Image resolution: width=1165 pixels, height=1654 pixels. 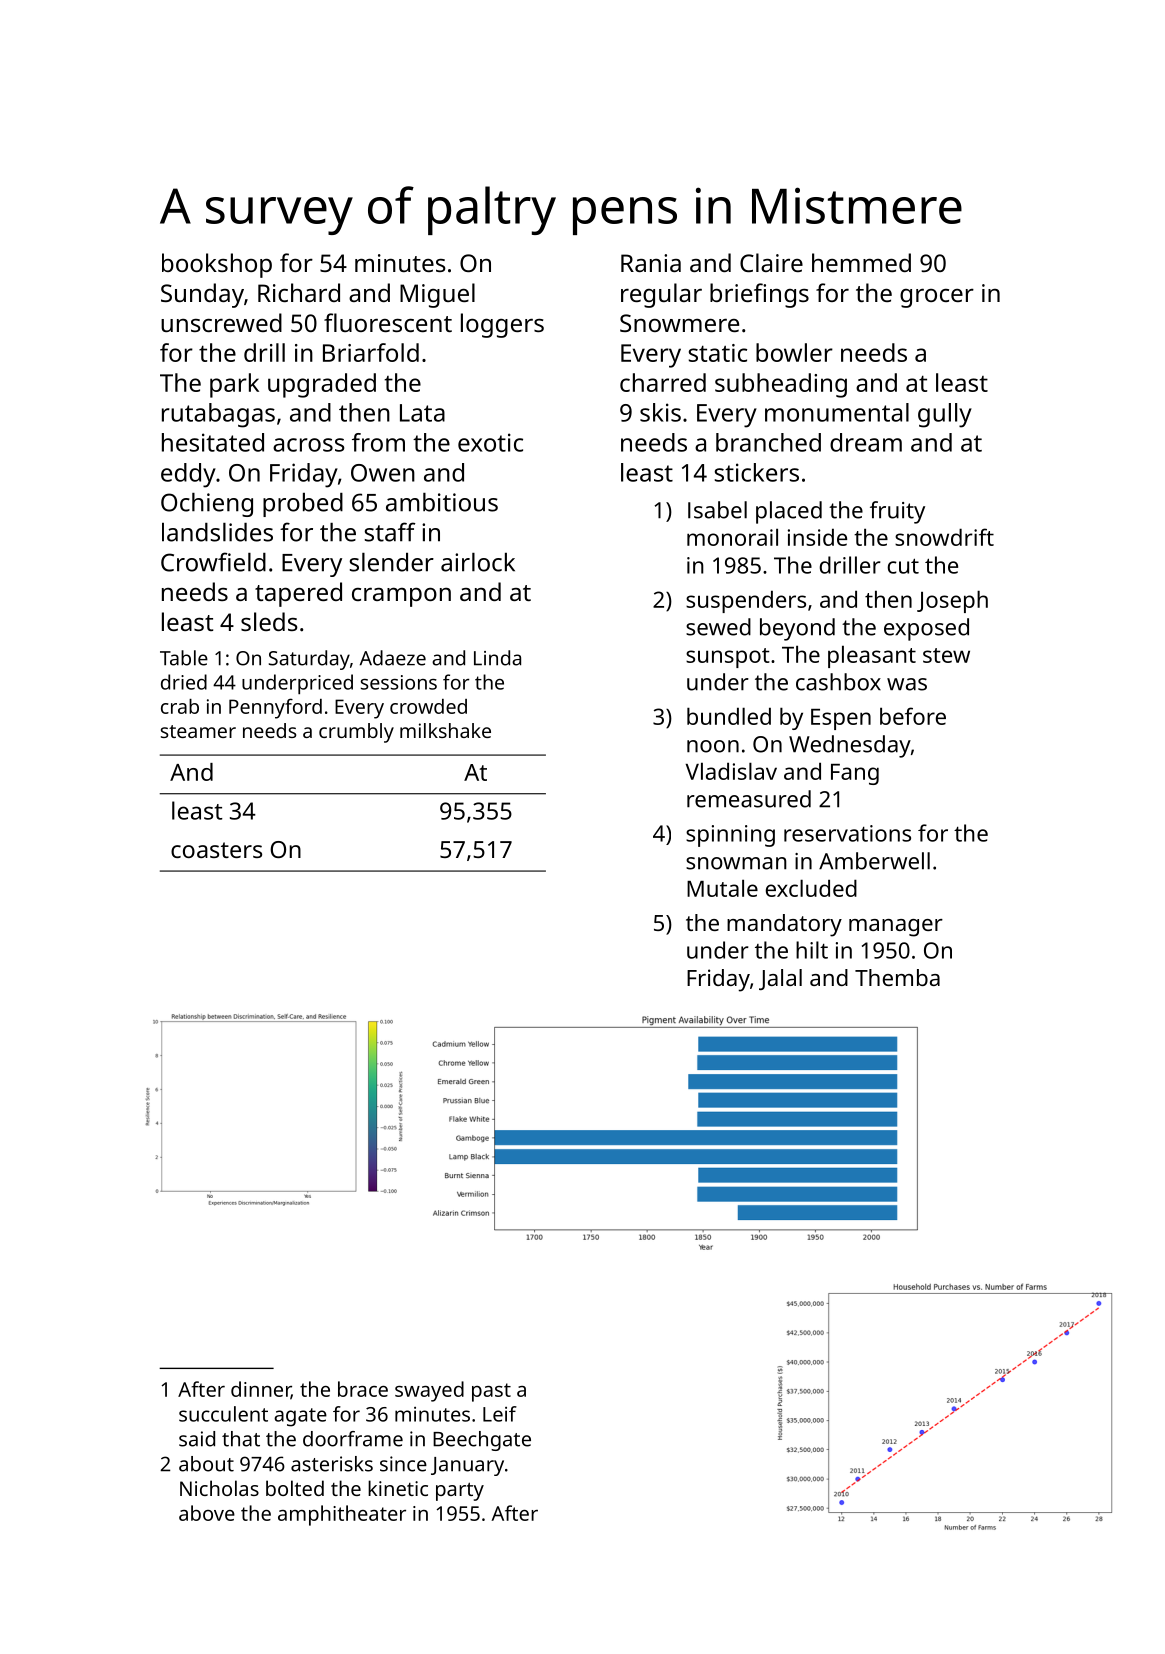 What do you see at coordinates (759, 295) in the screenshot?
I see `briefings` at bounding box center [759, 295].
